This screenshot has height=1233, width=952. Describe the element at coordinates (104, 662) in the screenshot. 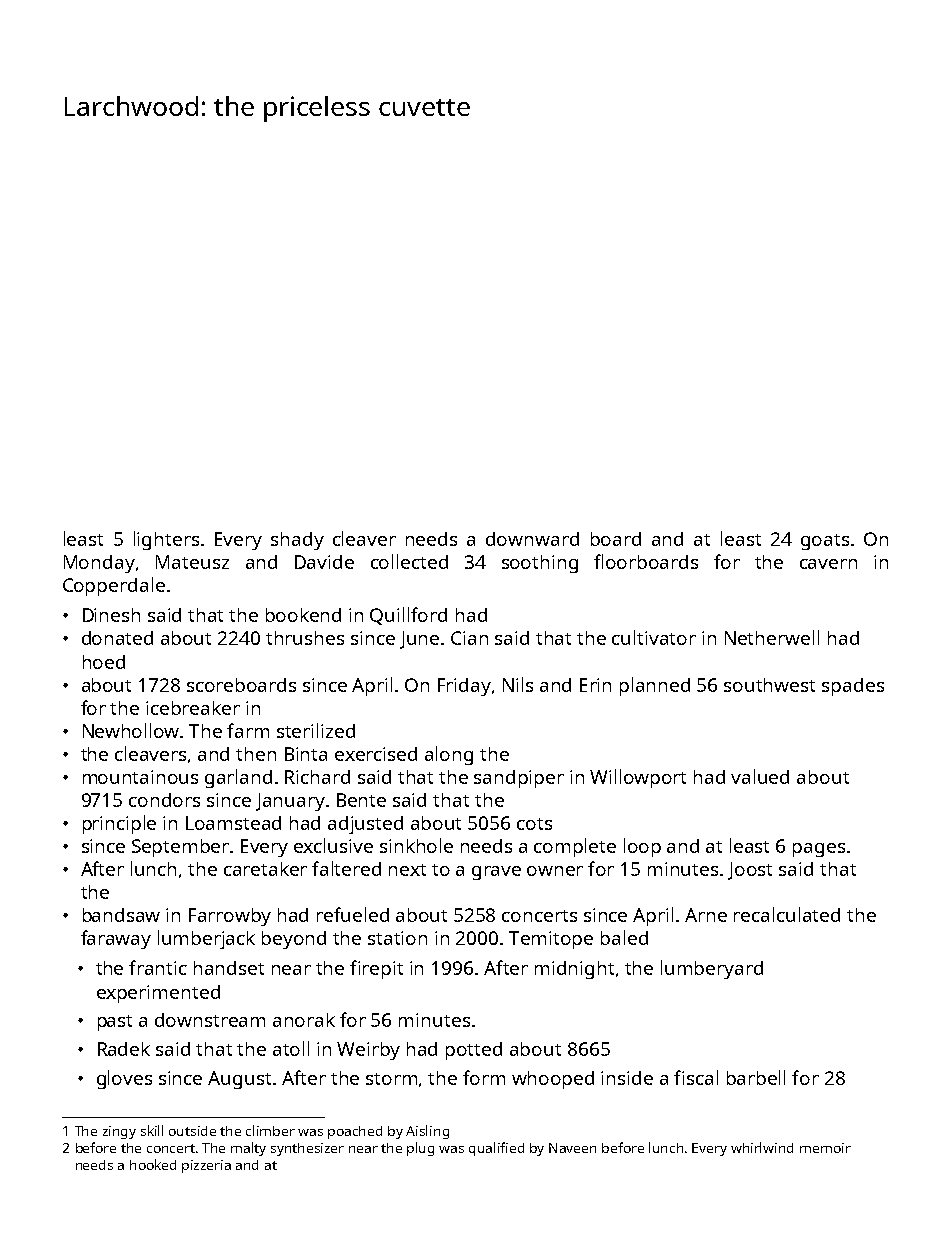

I see `hoed` at that location.
